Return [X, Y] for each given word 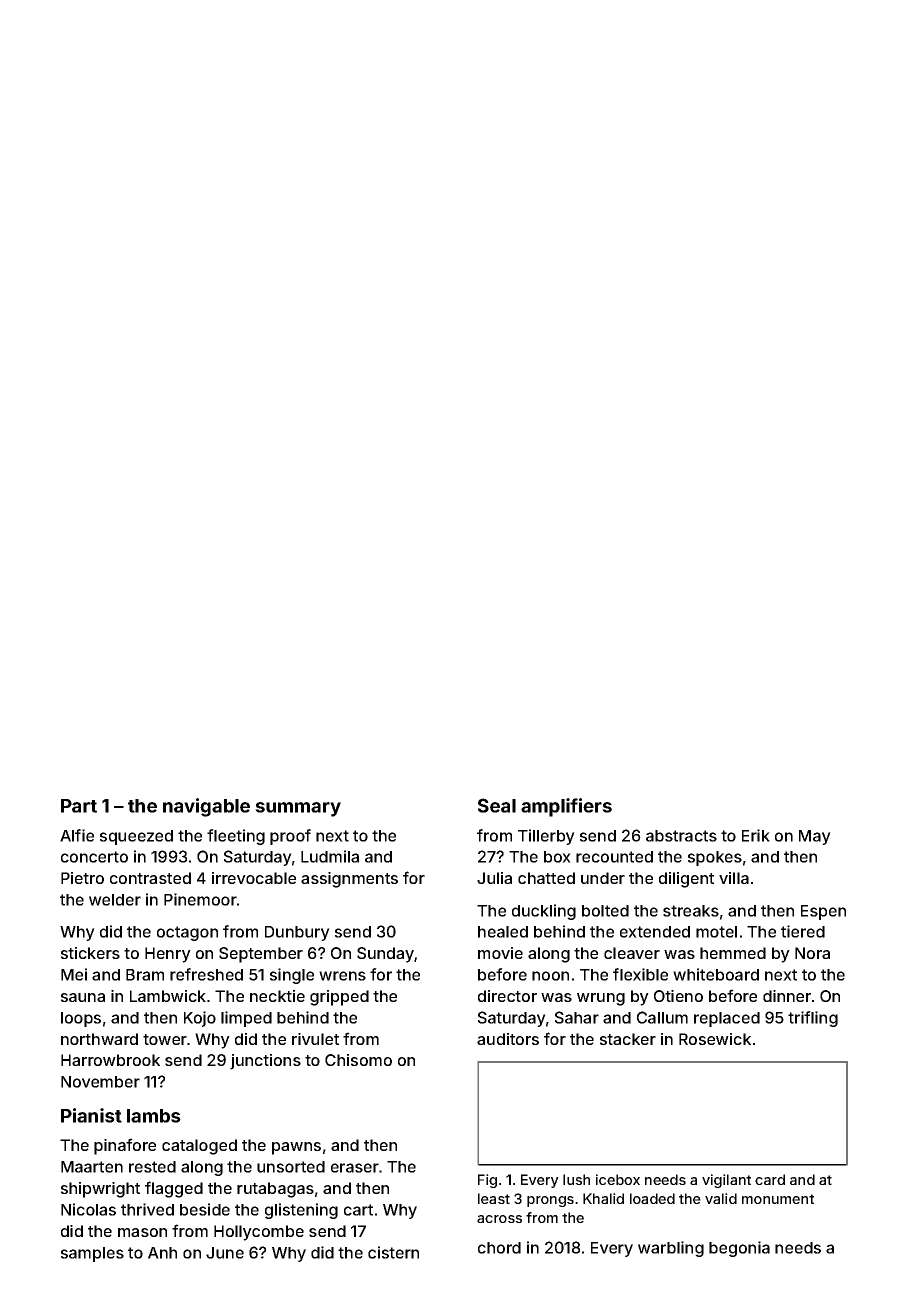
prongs [550, 1201]
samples [92, 1254]
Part [79, 806]
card [770, 1179]
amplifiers [566, 807]
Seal [497, 805]
